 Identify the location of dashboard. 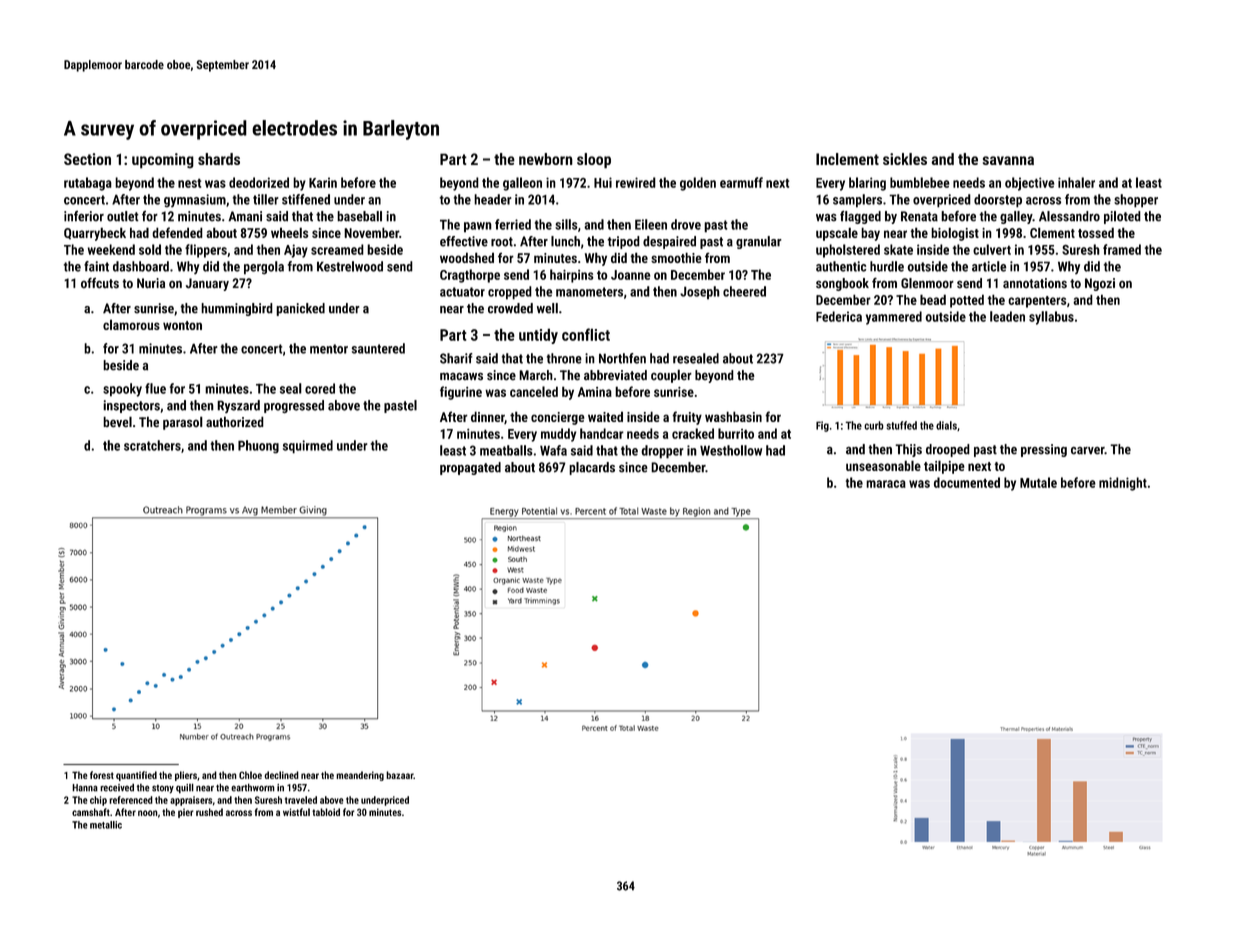
(141, 266).
